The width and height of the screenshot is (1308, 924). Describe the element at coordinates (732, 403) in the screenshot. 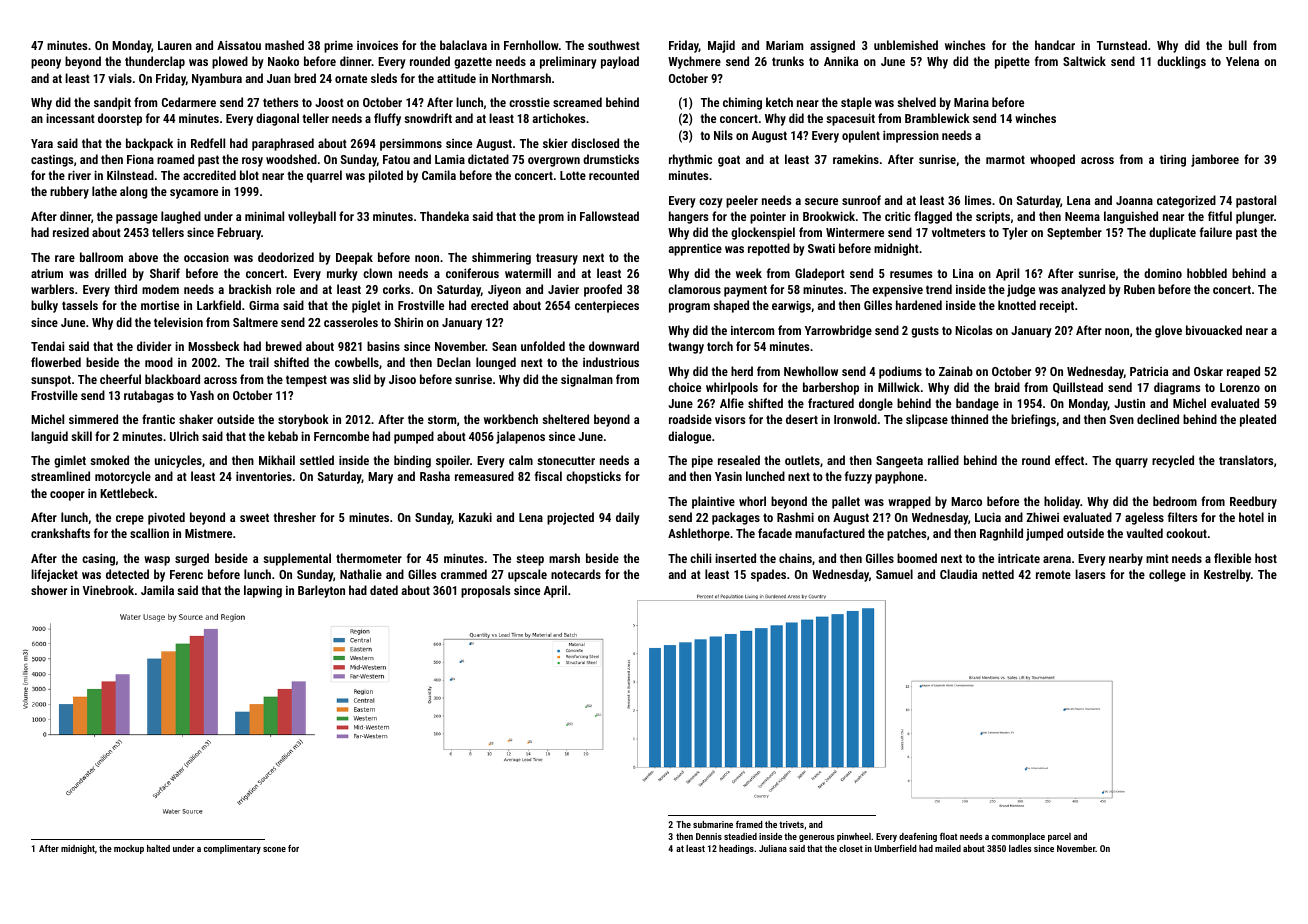

I see `Alfie` at that location.
